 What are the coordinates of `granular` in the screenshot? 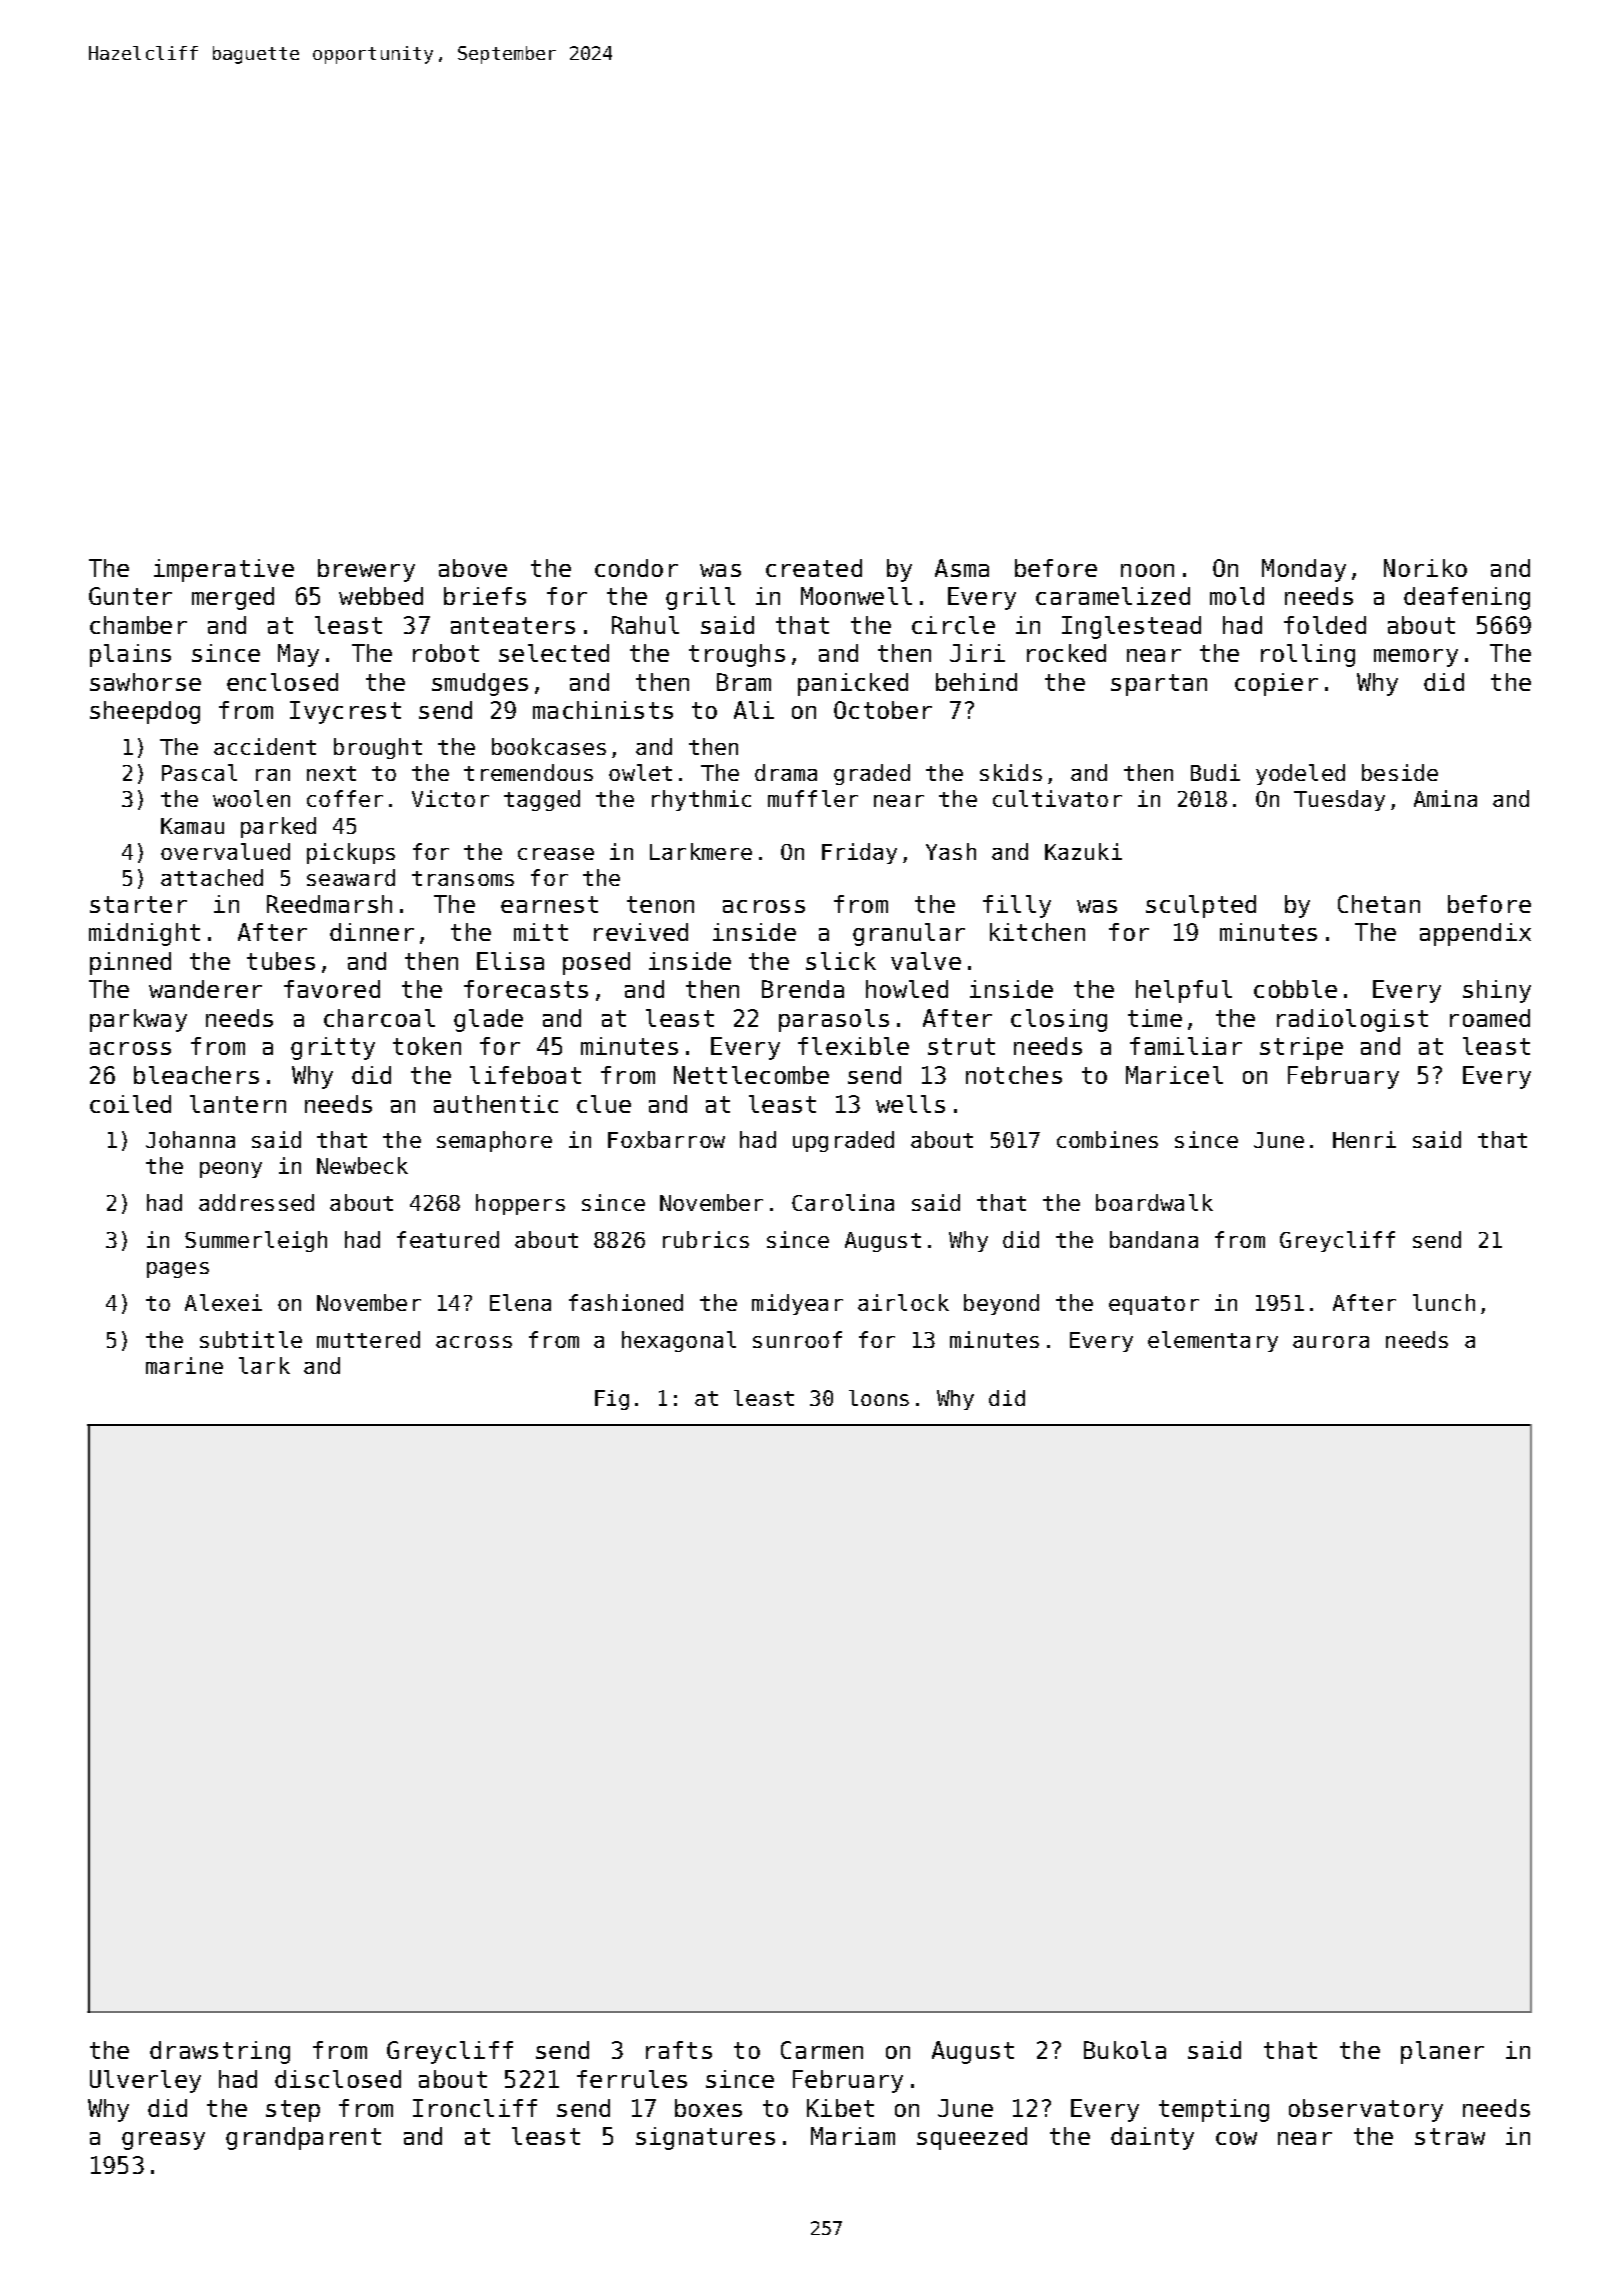 It's located at (909, 934).
